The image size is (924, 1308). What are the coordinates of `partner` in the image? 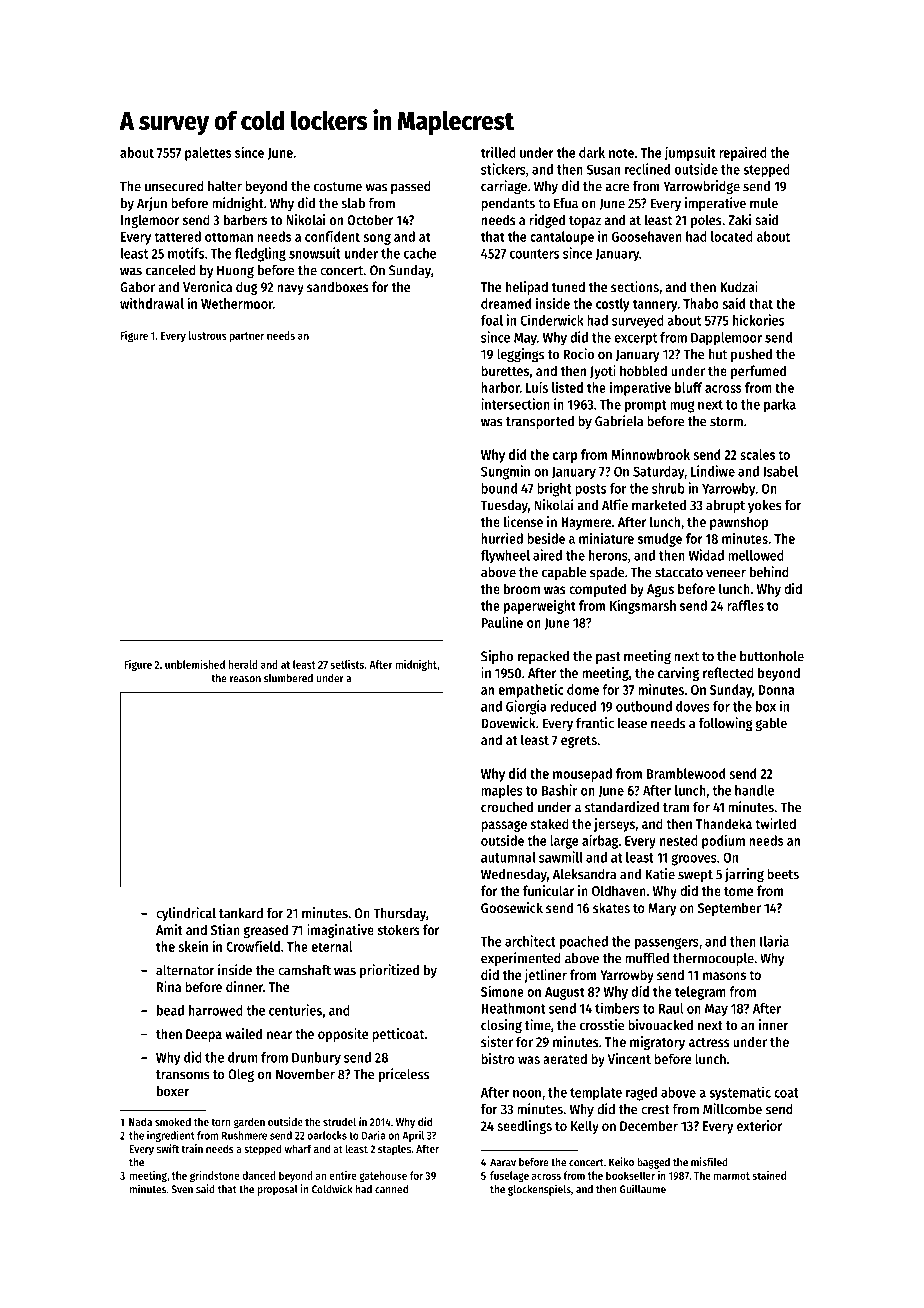 It's located at (246, 337).
